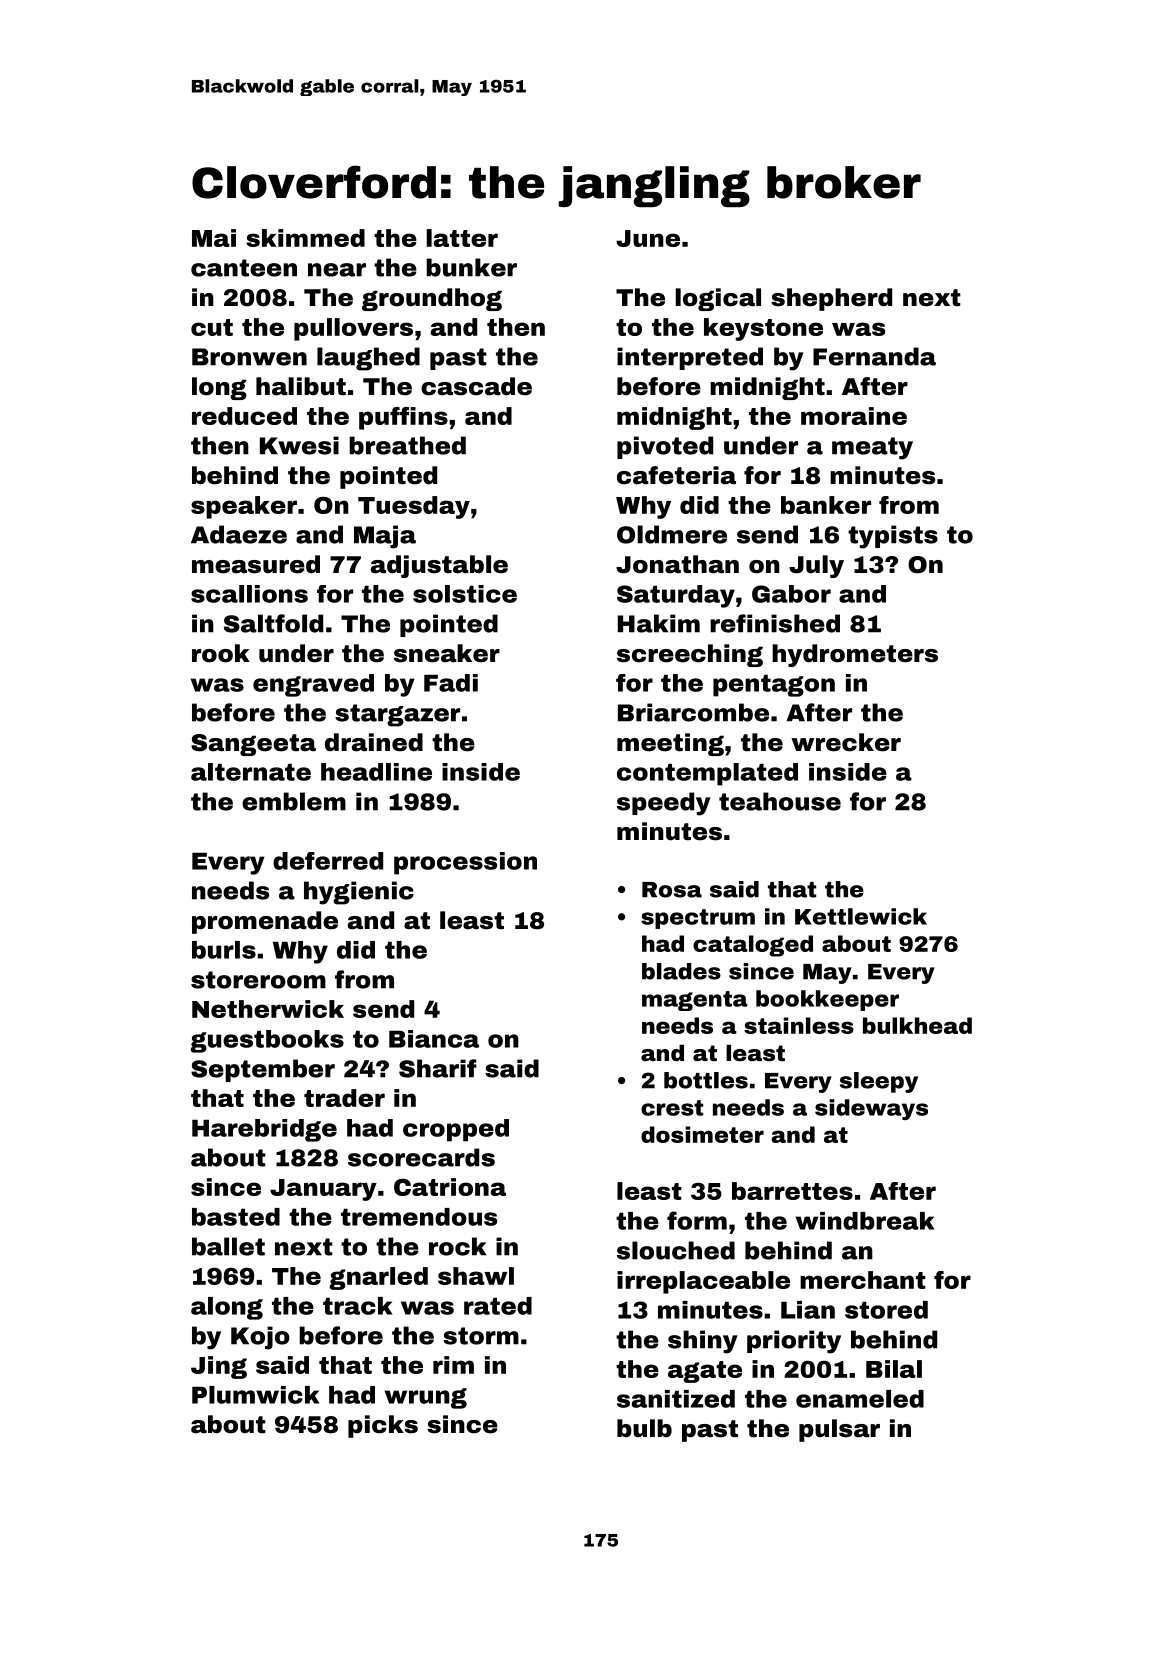 The width and height of the screenshot is (1165, 1654). I want to click on promenade, so click(265, 922).
